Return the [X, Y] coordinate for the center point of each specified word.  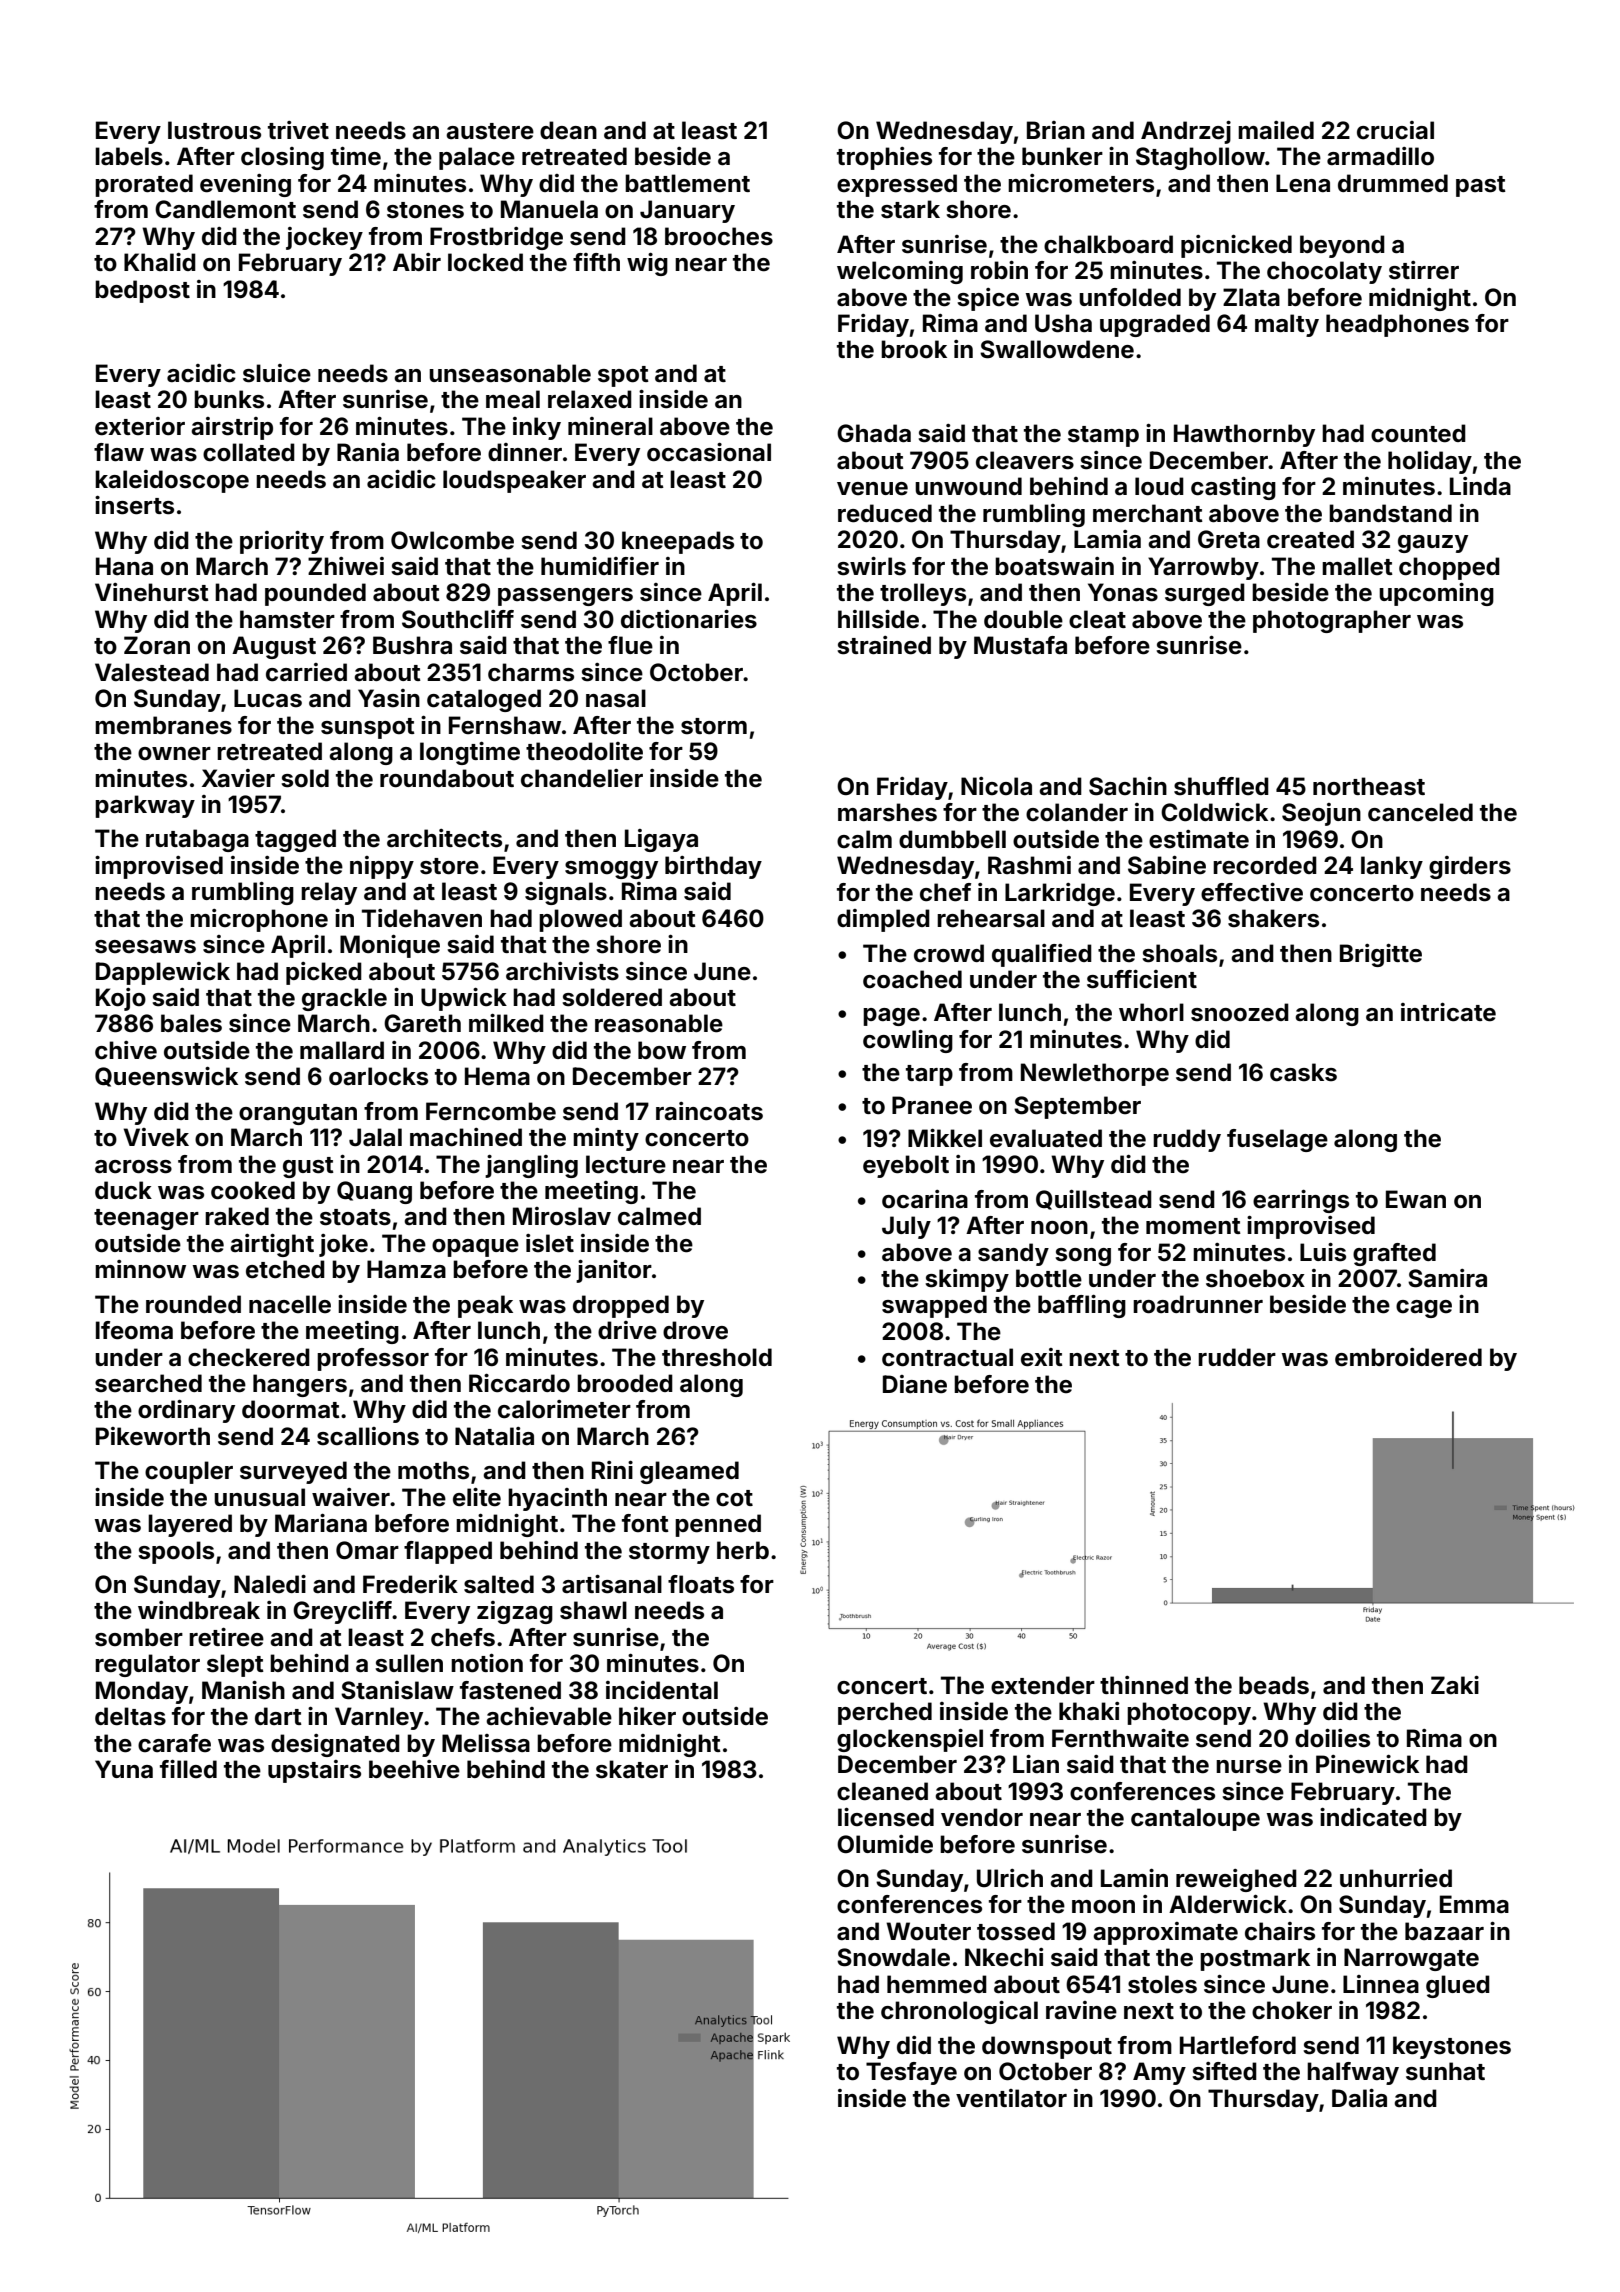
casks [1303, 1072]
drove [695, 1330]
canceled [1420, 812]
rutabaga [197, 840]
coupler [189, 1472]
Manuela [549, 209]
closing [282, 158]
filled [188, 1769]
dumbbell [952, 839]
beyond [1342, 246]
